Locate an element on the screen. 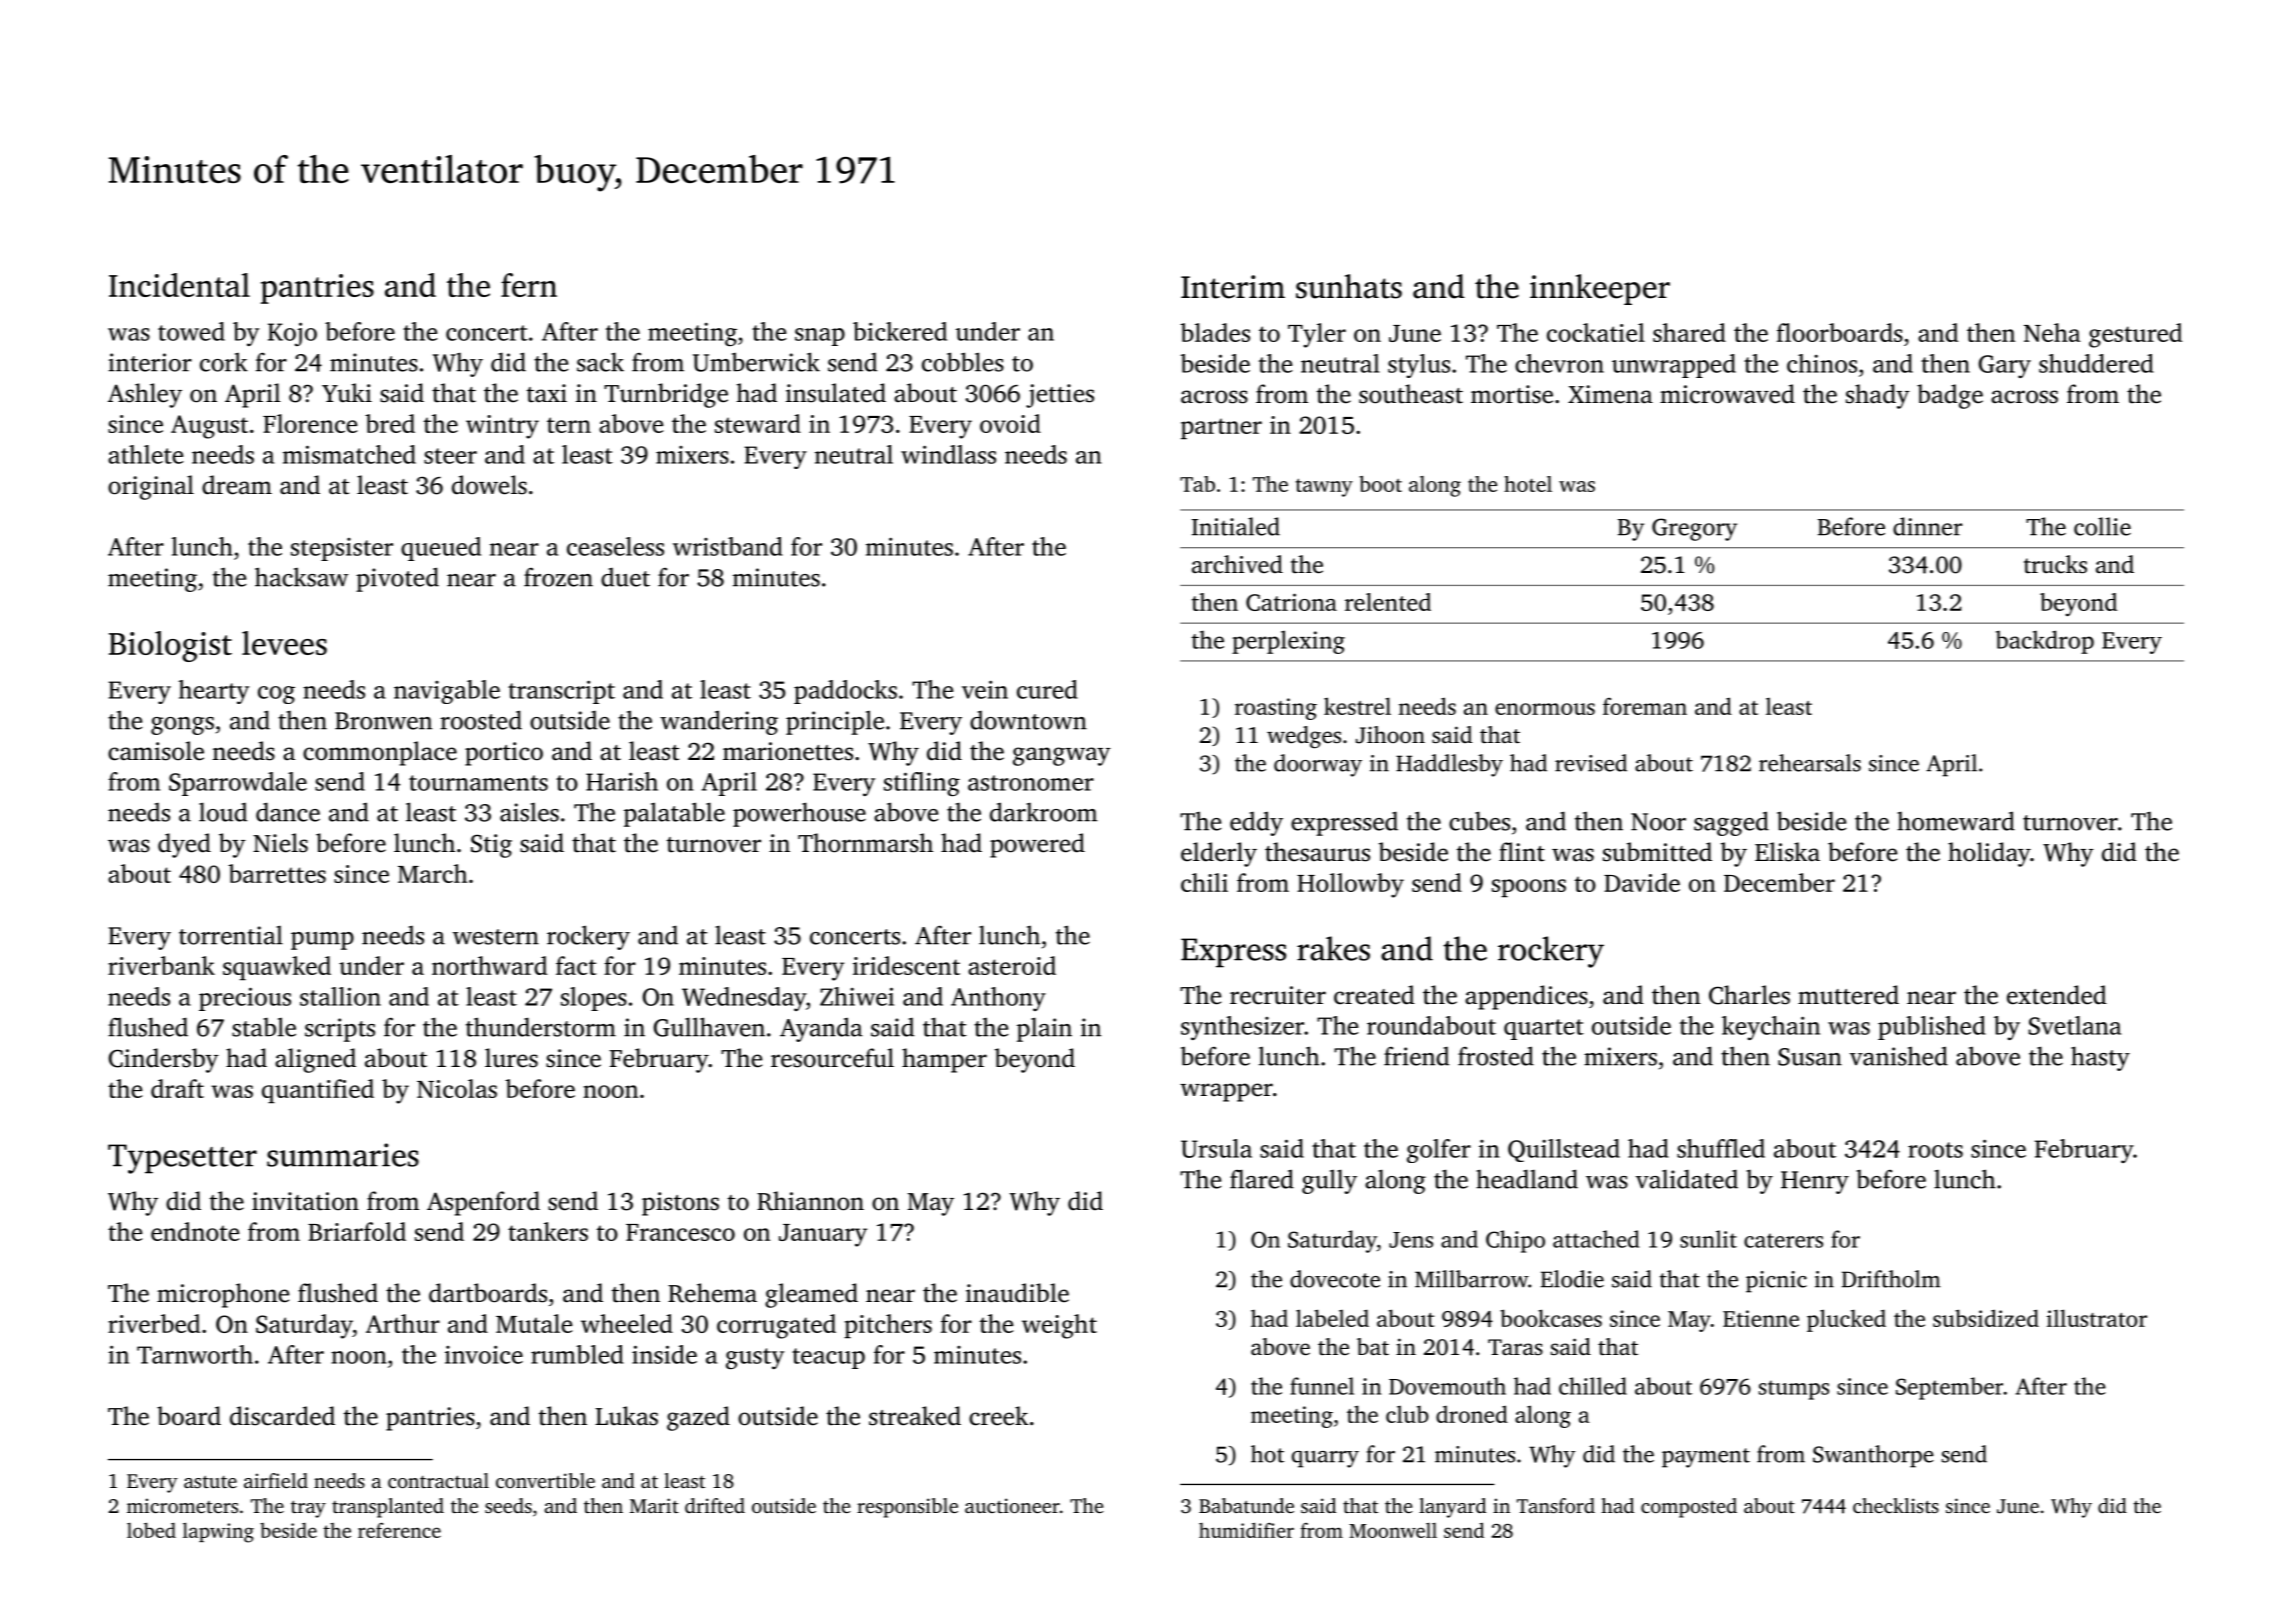  innkeeper is located at coordinates (1600, 289).
